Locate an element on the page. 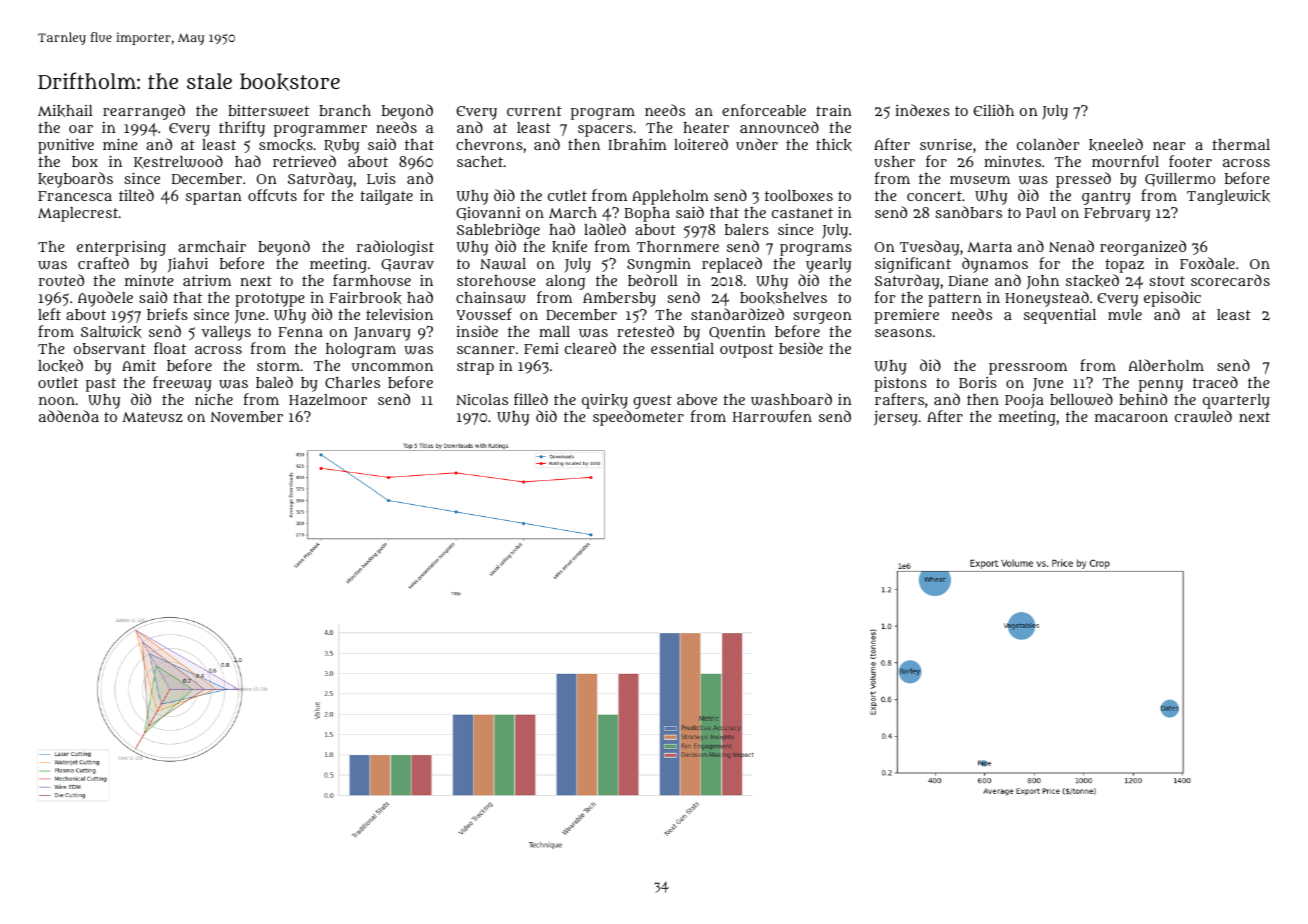 This document has width=1308, height=924. beside is located at coordinates (801, 348).
